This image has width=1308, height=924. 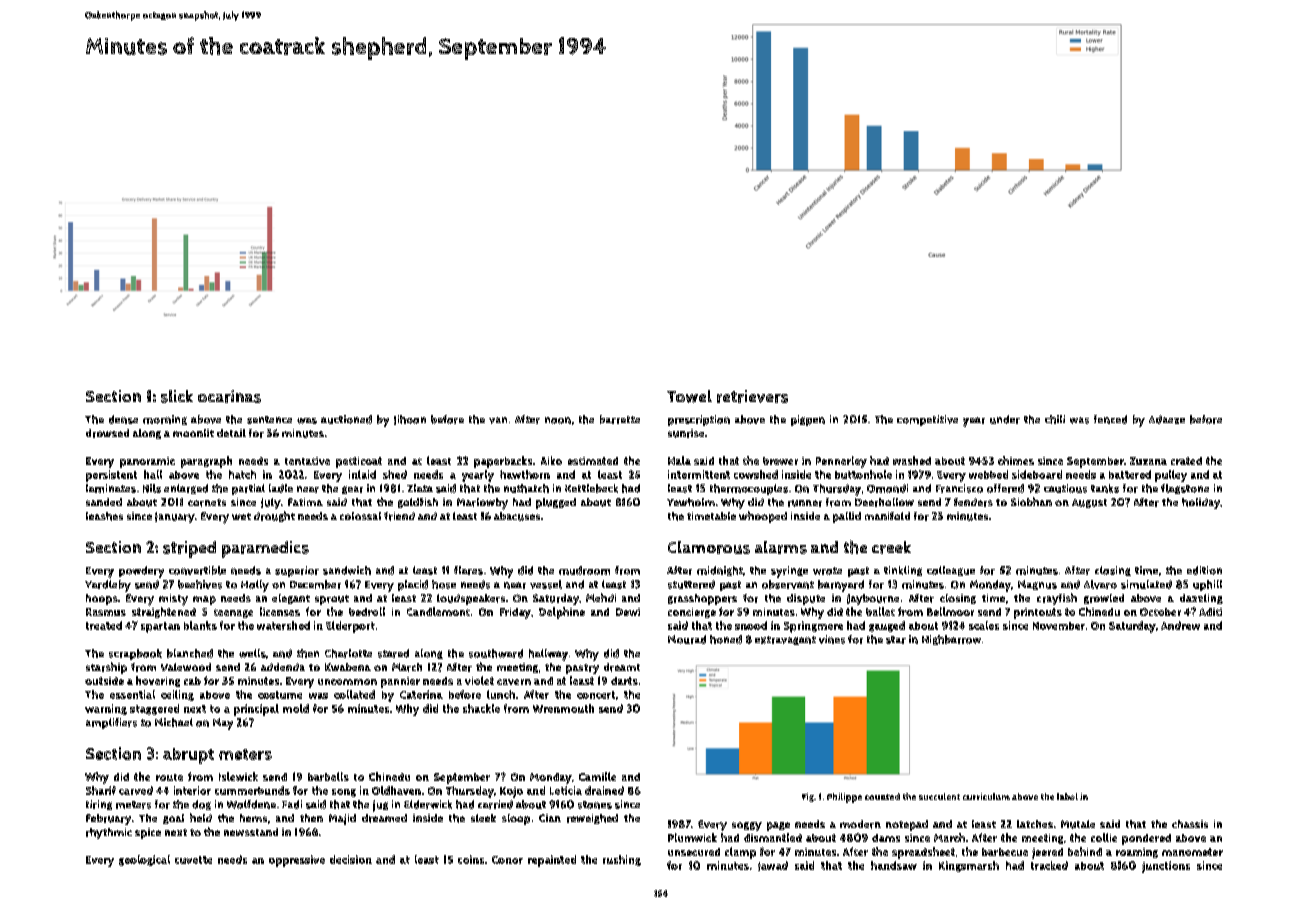 I want to click on chassis, so click(x=1190, y=824).
